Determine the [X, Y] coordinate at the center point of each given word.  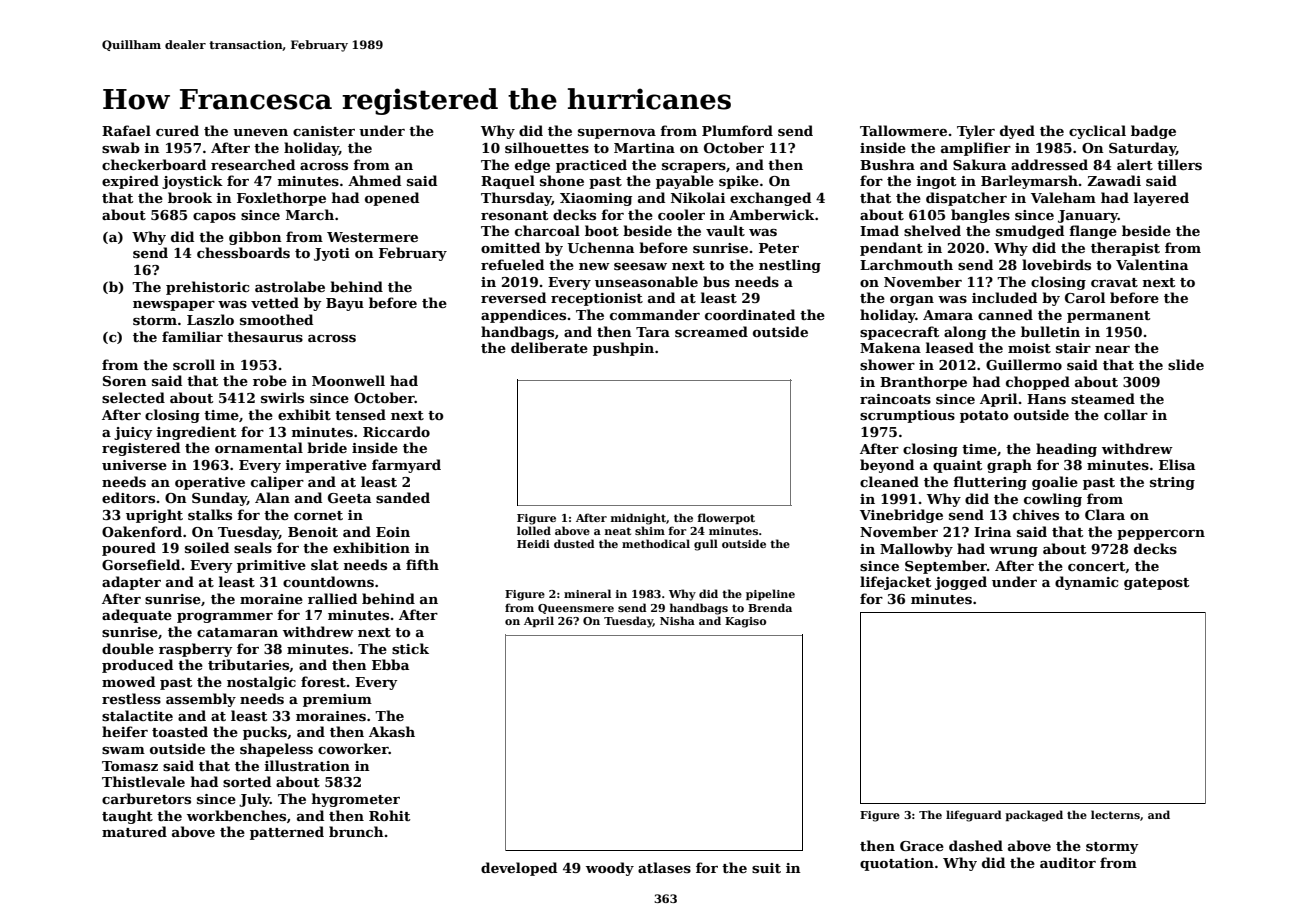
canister [324, 131]
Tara [653, 332]
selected [133, 397]
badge [1153, 132]
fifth [422, 564]
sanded [403, 497]
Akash [392, 731]
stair [1073, 348]
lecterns [1115, 814]
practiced [591, 166]
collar [1126, 414]
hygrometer [356, 800]
